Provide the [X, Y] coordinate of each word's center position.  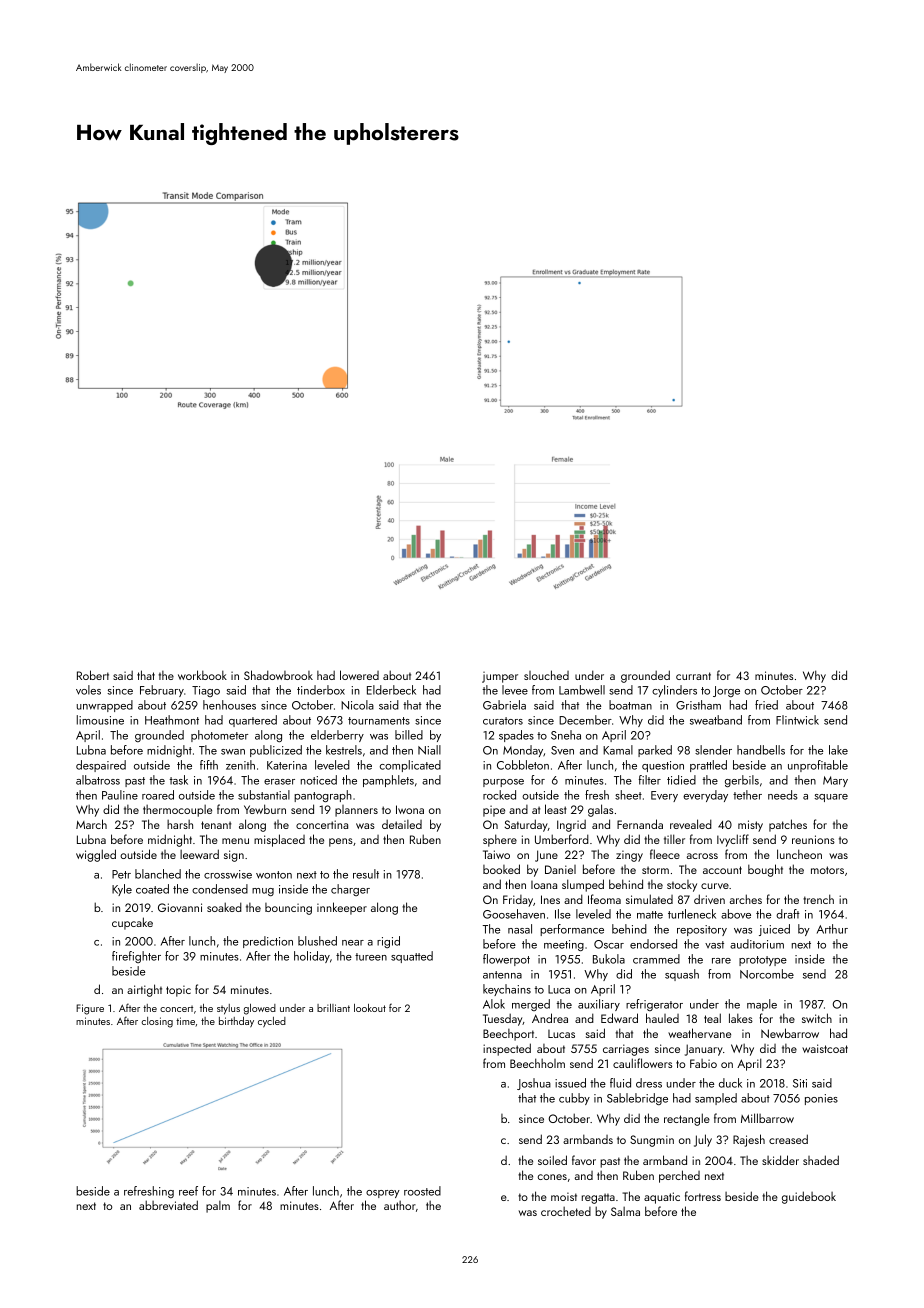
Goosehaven [514, 914]
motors [827, 870]
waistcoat [825, 1048]
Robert [93, 675]
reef [188, 1191]
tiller [674, 839]
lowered [359, 675]
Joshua [534, 1084]
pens [341, 842]
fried [766, 705]
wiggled [96, 855]
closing [157, 1022]
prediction [268, 942]
